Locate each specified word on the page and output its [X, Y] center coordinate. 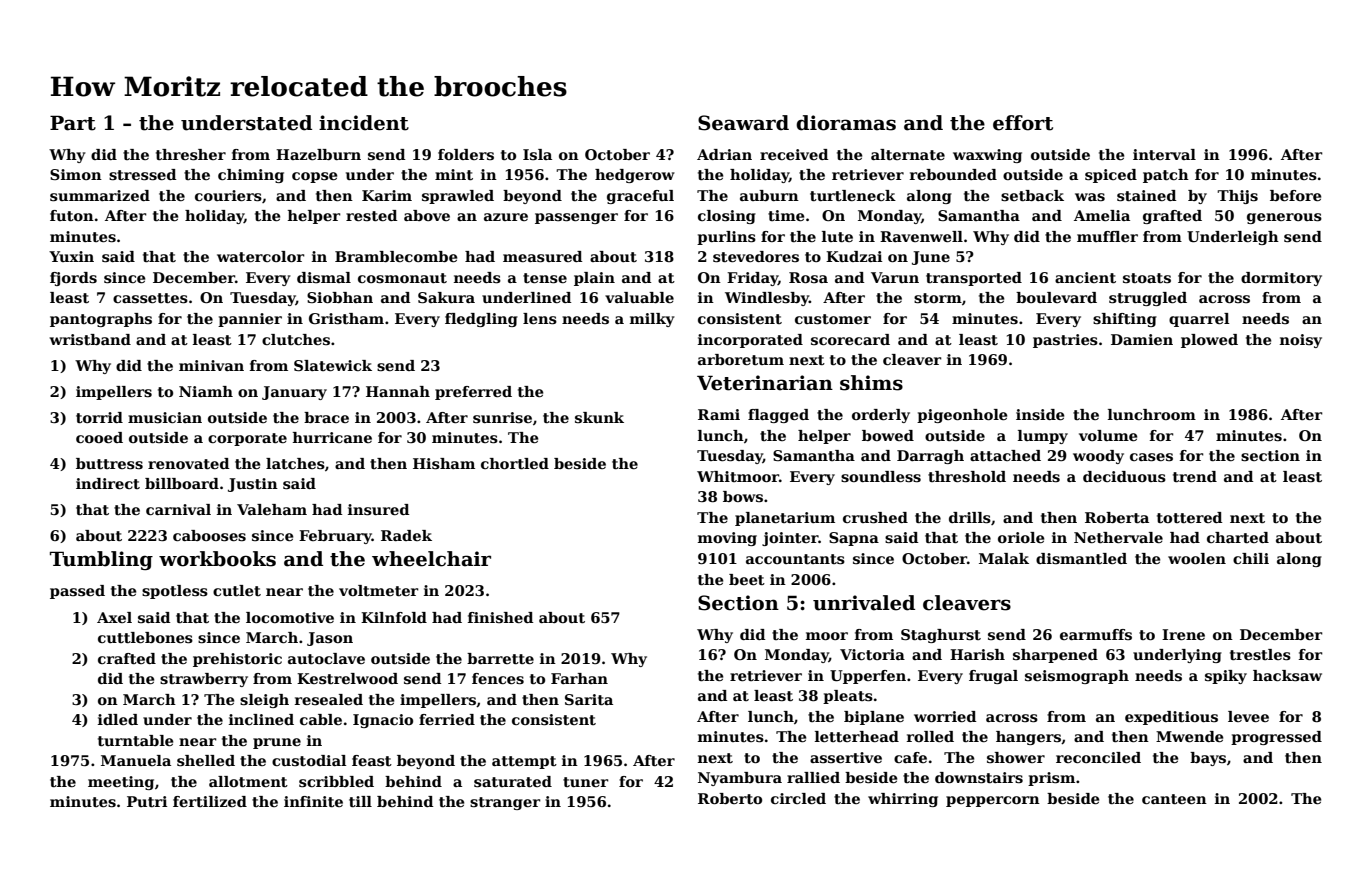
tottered [1189, 517]
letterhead [857, 736]
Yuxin [71, 256]
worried [945, 716]
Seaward [743, 123]
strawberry [204, 680]
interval [1164, 154]
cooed [99, 437]
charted [1238, 537]
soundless [881, 476]
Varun [895, 277]
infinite [313, 801]
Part [73, 123]
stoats [1147, 278]
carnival [178, 509]
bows [743, 496]
